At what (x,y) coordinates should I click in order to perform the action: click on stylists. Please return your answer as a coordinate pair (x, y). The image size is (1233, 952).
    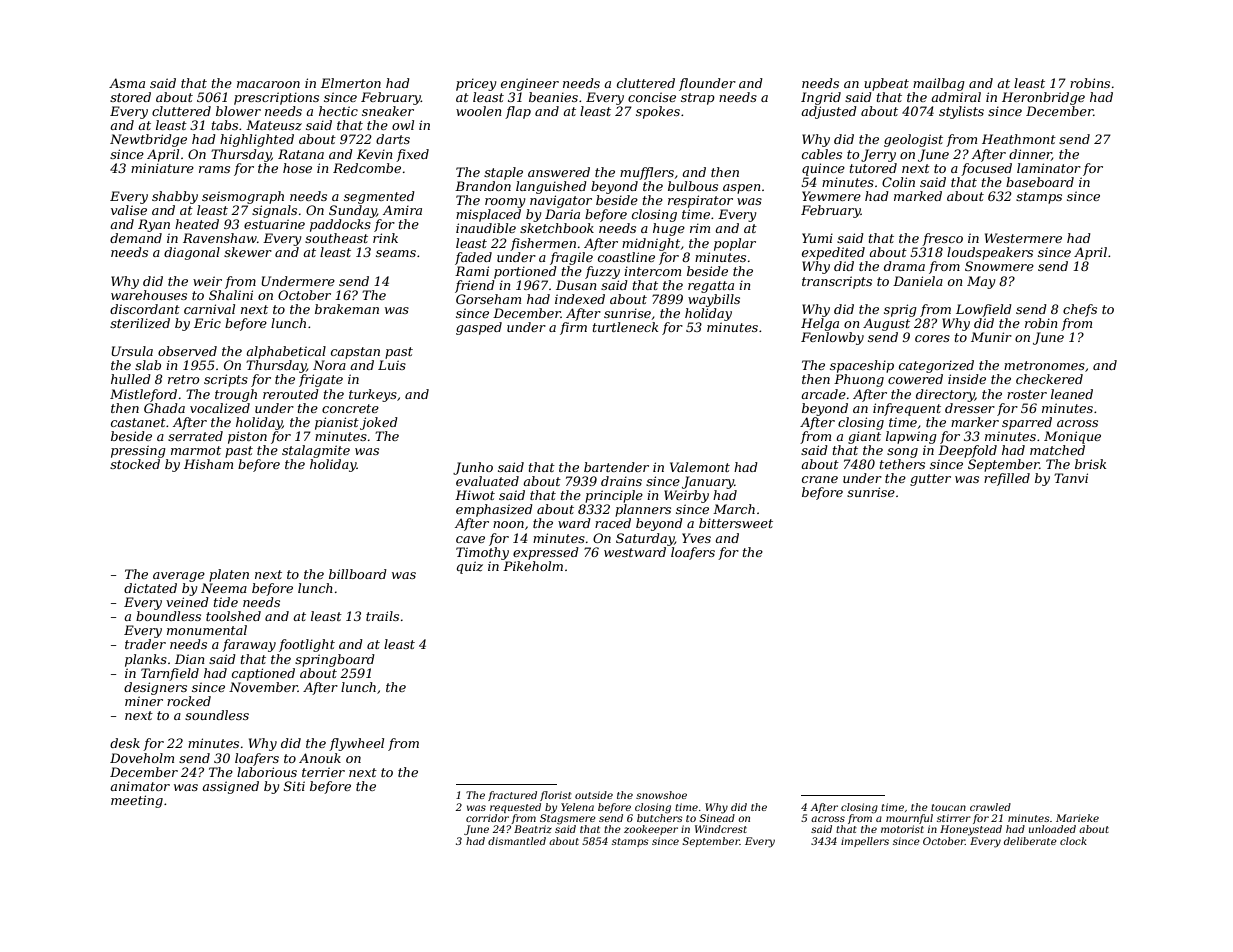
    Looking at the image, I should click on (961, 112).
